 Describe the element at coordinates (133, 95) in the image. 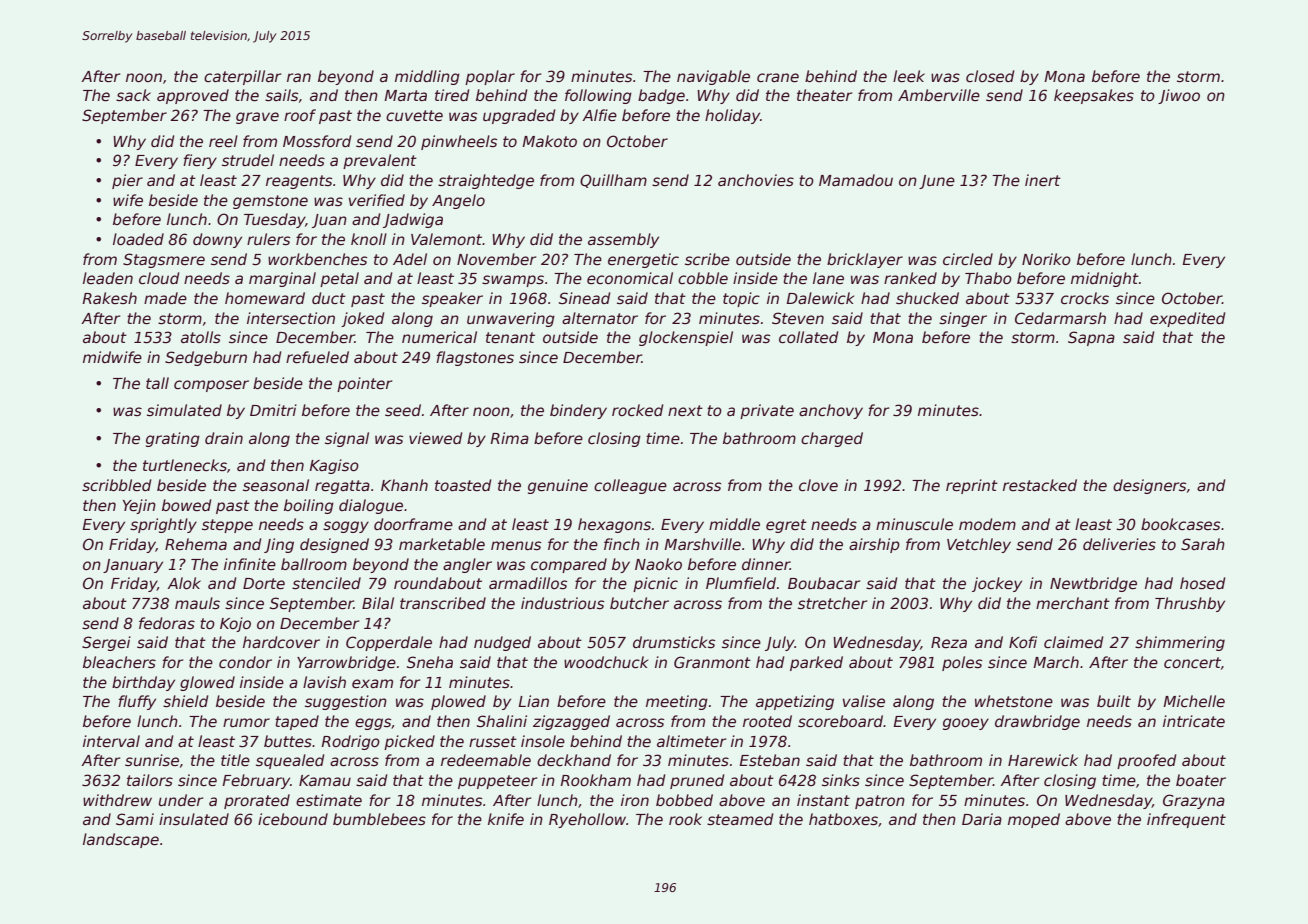

I see `sack` at that location.
